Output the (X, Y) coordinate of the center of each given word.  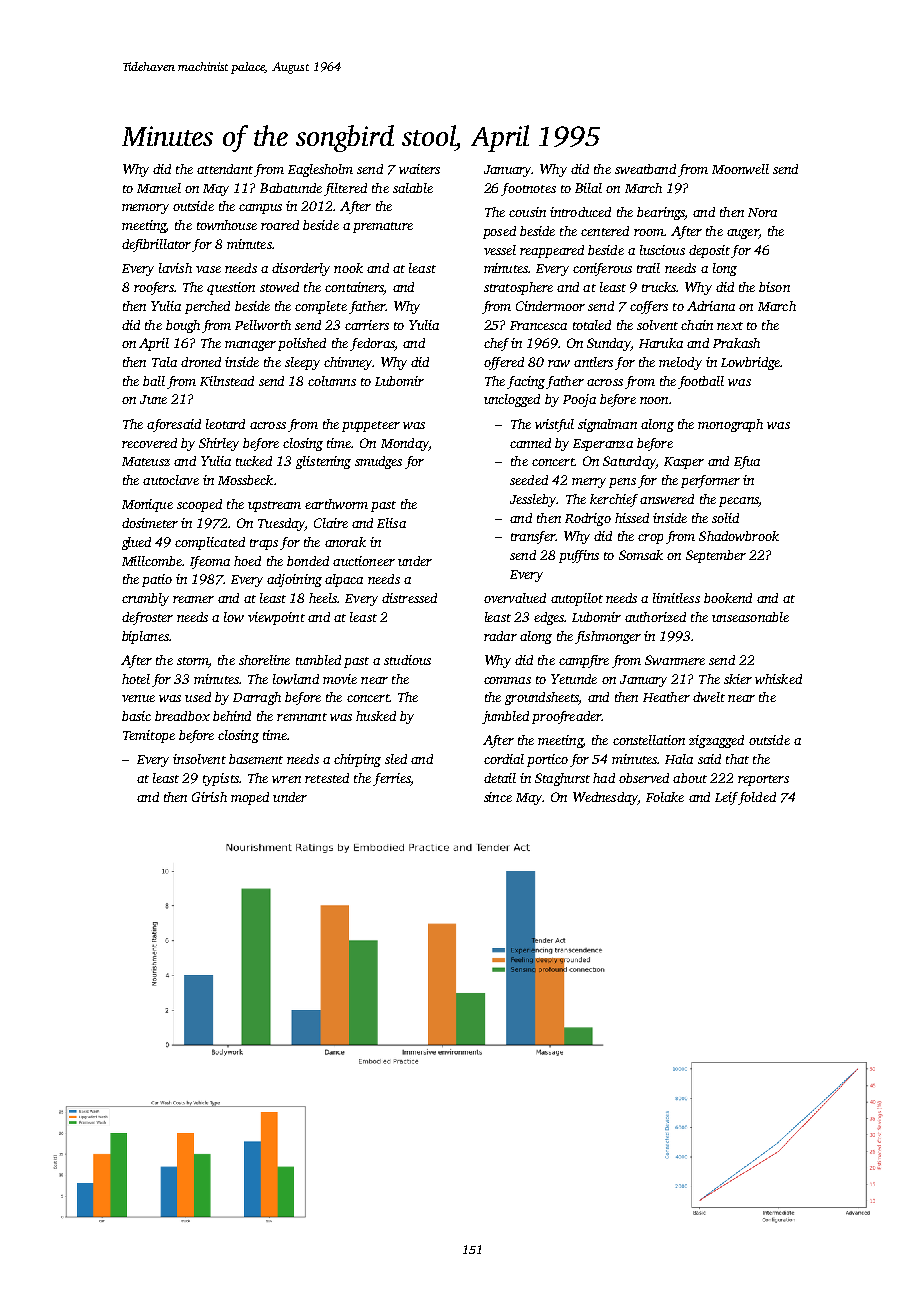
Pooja (579, 400)
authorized (655, 617)
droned (201, 362)
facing (526, 382)
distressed (409, 598)
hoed (247, 561)
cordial (504, 759)
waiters (419, 169)
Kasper (684, 463)
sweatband (645, 169)
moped (250, 798)
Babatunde (291, 188)
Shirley (219, 444)
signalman (607, 425)
